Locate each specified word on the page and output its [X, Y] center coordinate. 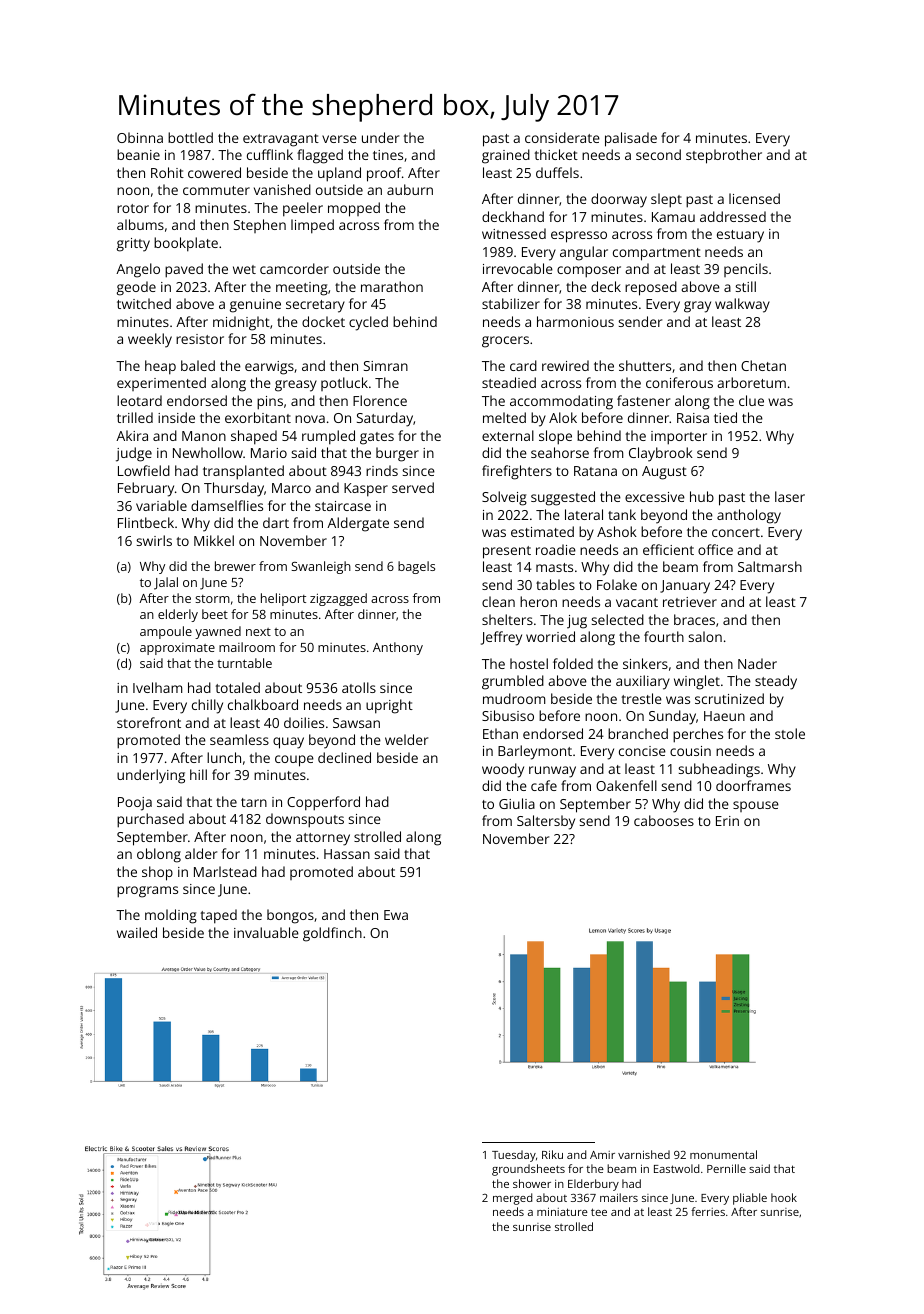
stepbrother [724, 156]
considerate [562, 137]
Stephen [260, 226]
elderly [178, 615]
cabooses [664, 820]
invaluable [266, 932]
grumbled [513, 682]
